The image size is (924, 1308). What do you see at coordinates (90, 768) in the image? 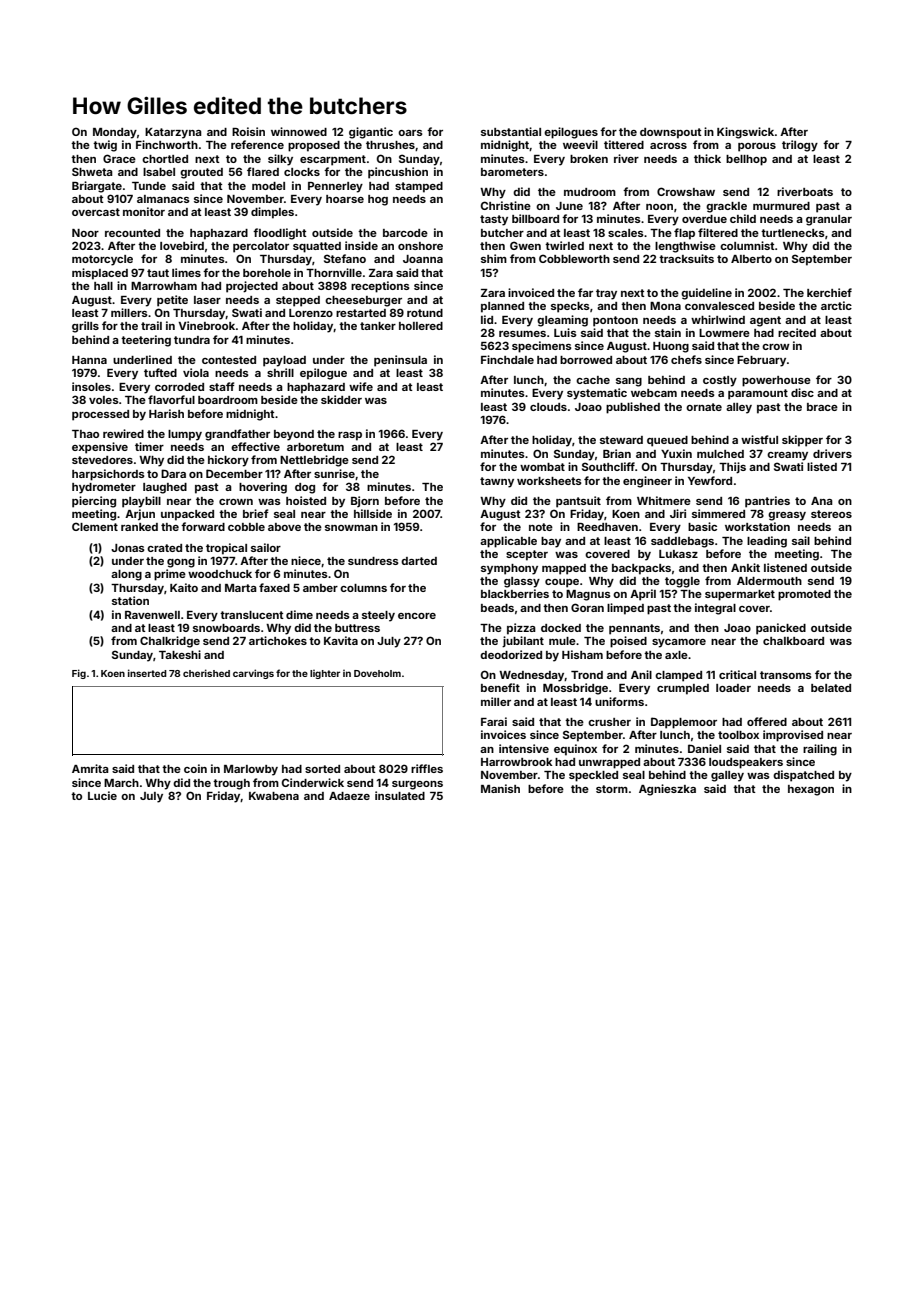
I see `Amrita` at bounding box center [90, 768].
